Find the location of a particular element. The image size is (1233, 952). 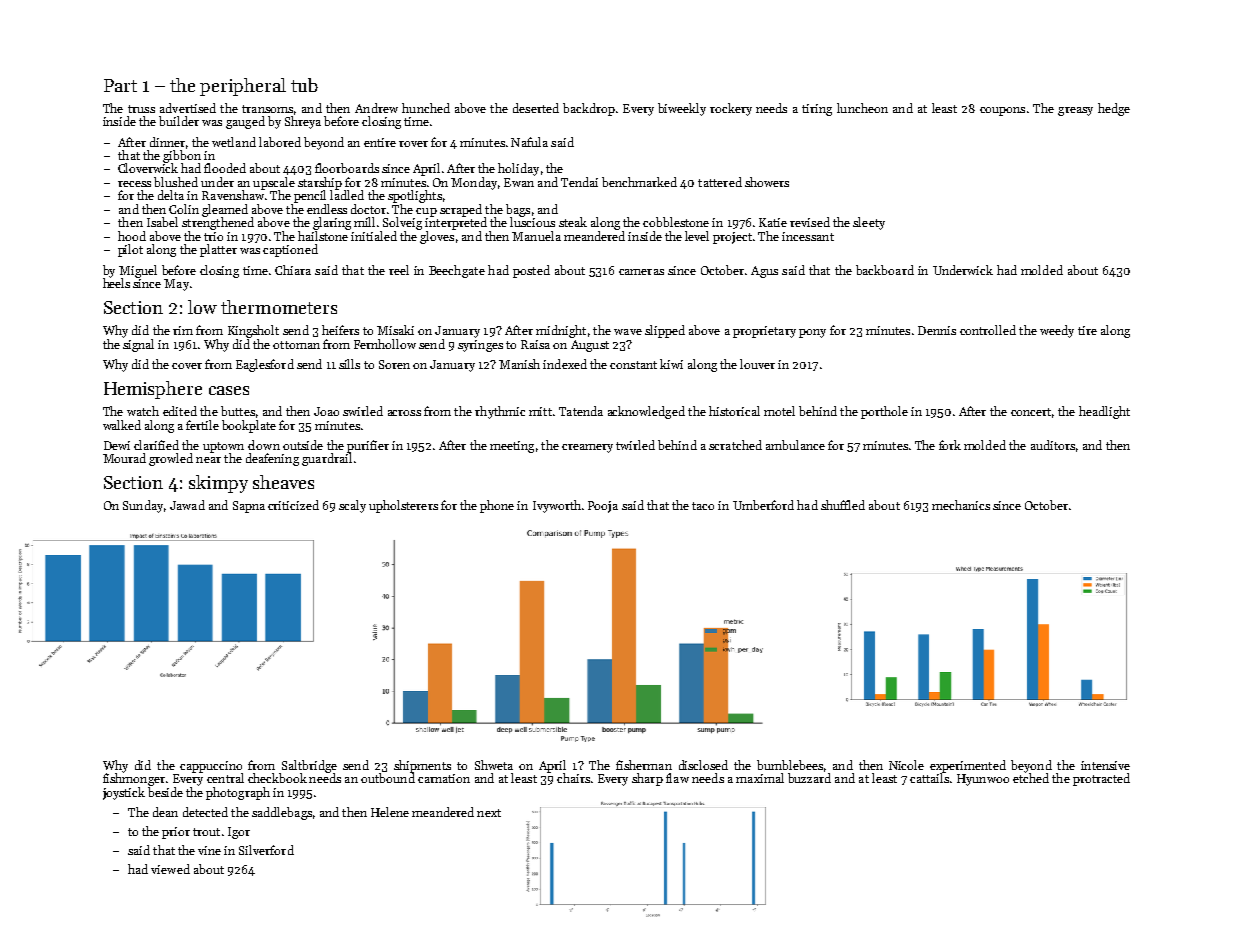

Silverford is located at coordinates (266, 850).
